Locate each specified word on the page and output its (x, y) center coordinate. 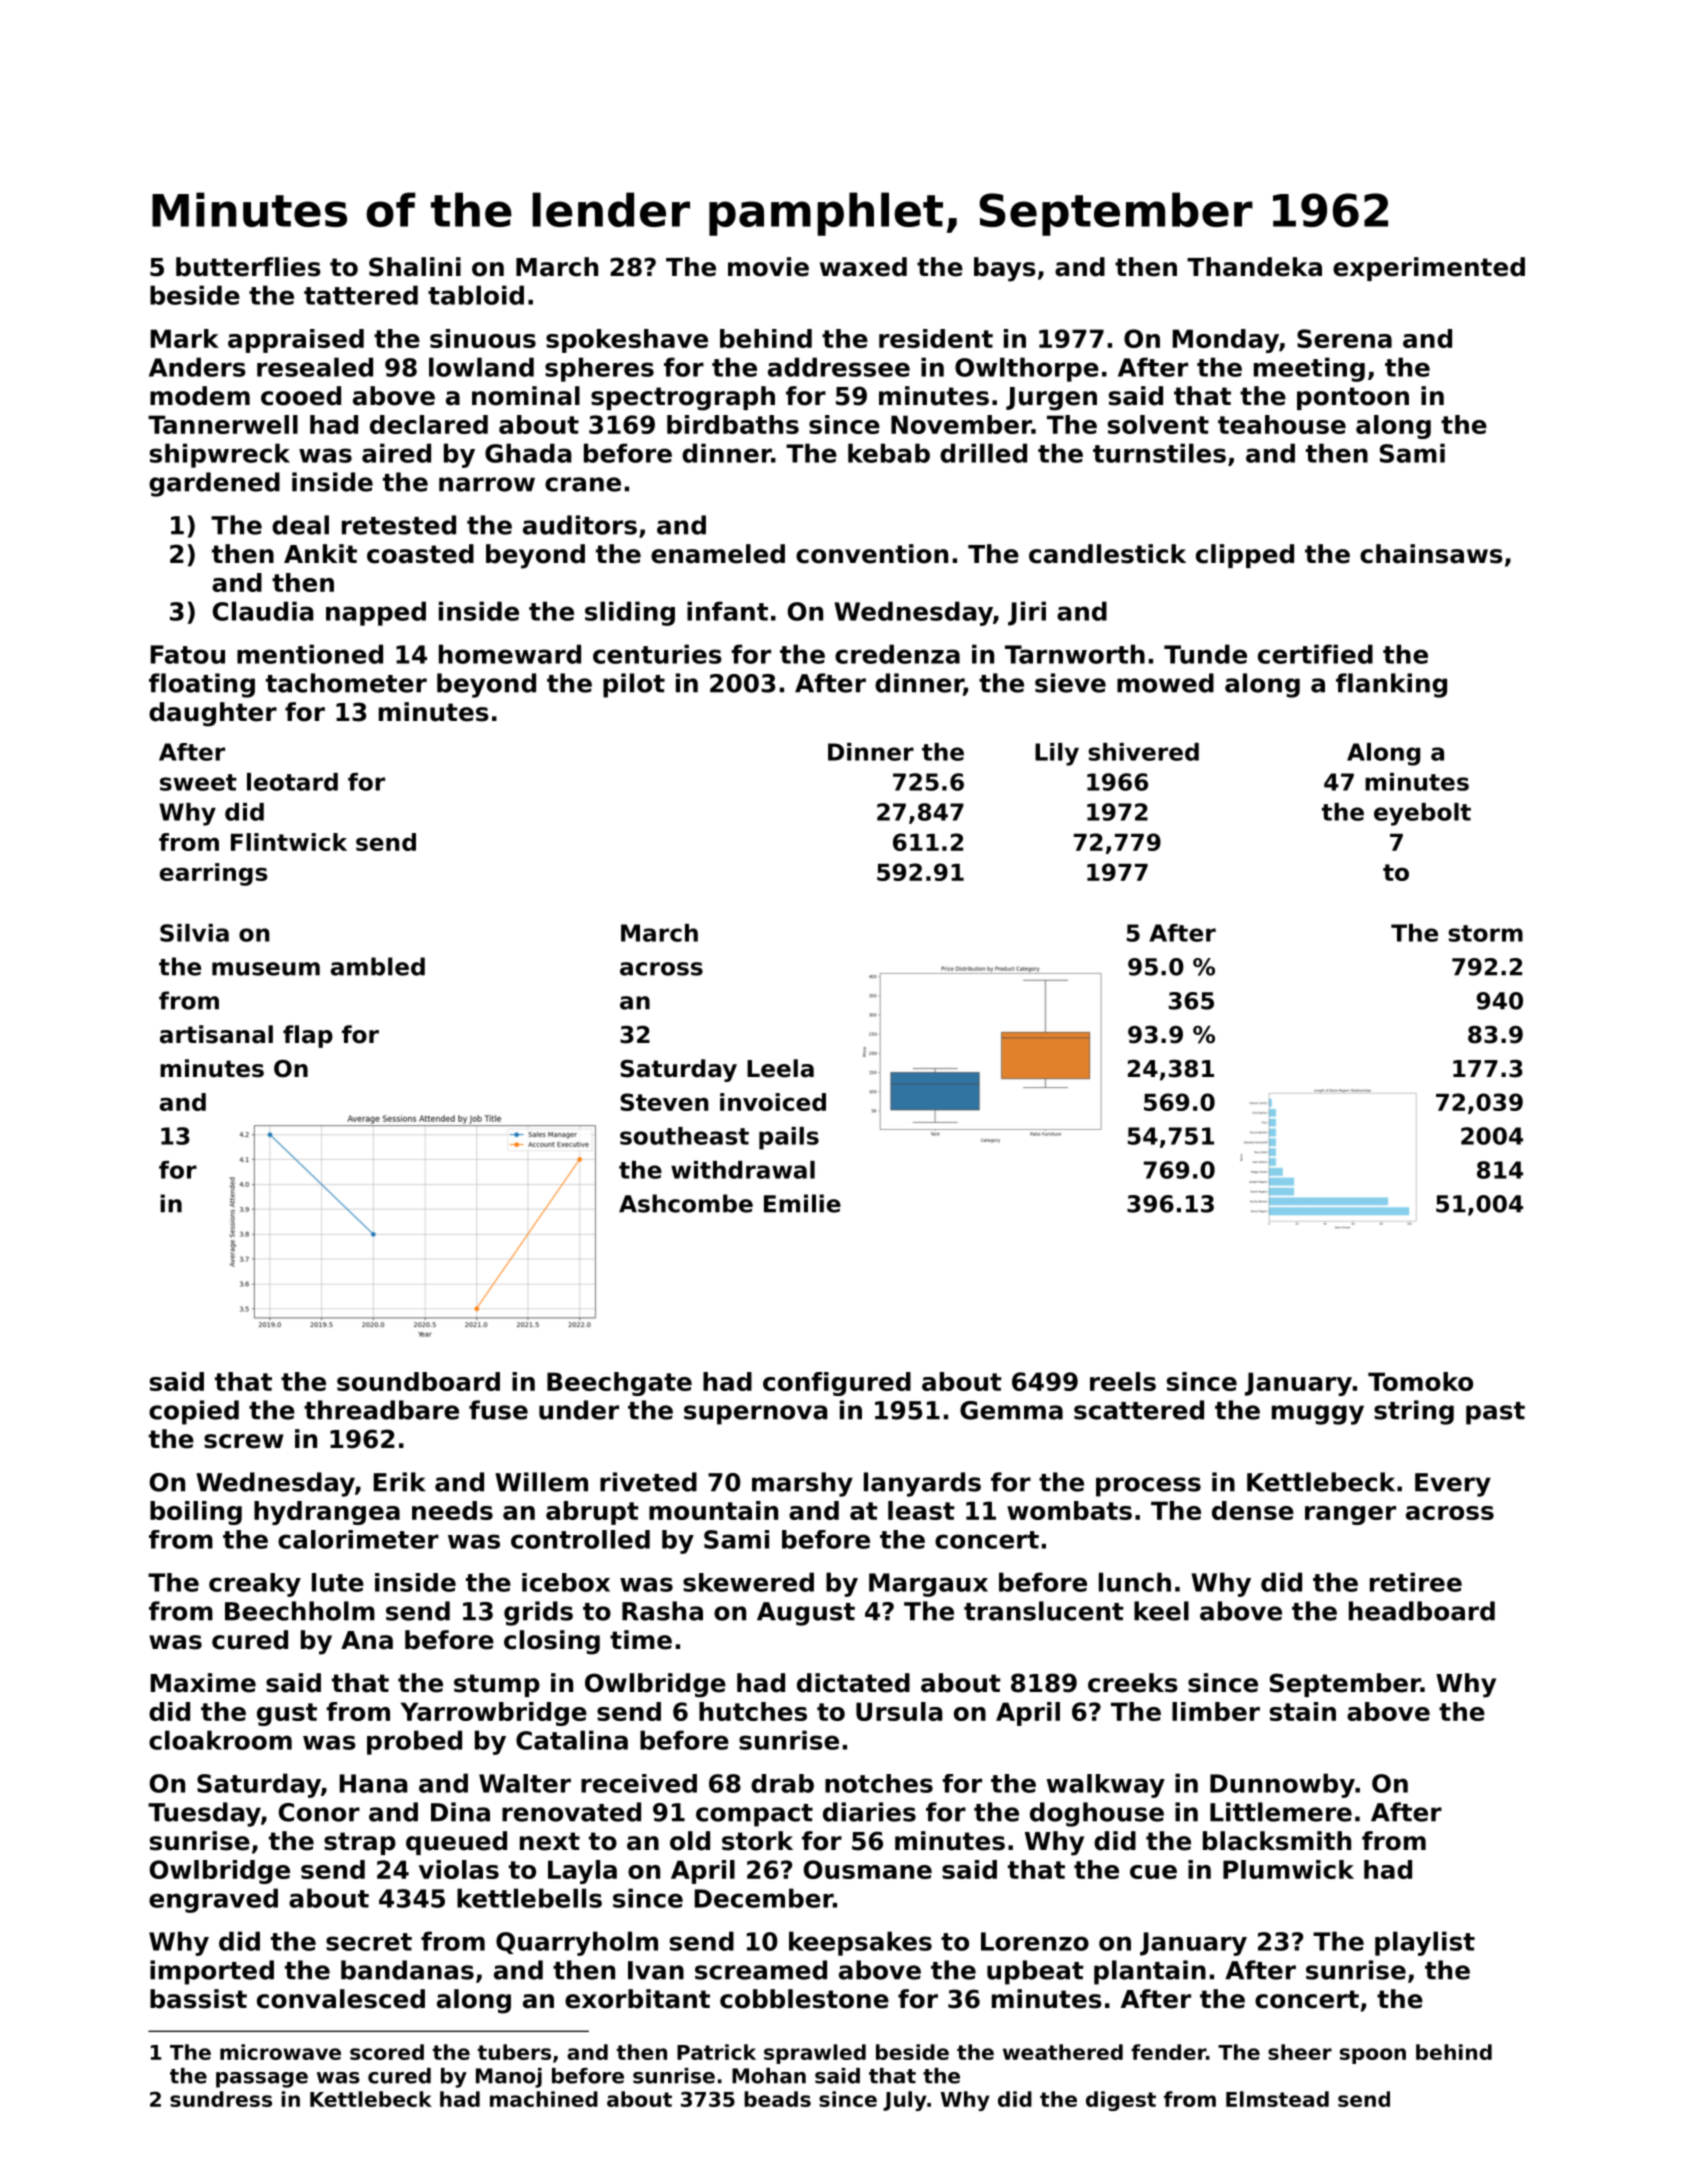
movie (768, 267)
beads (777, 2099)
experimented (1429, 269)
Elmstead (1277, 2099)
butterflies (248, 267)
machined (544, 2099)
